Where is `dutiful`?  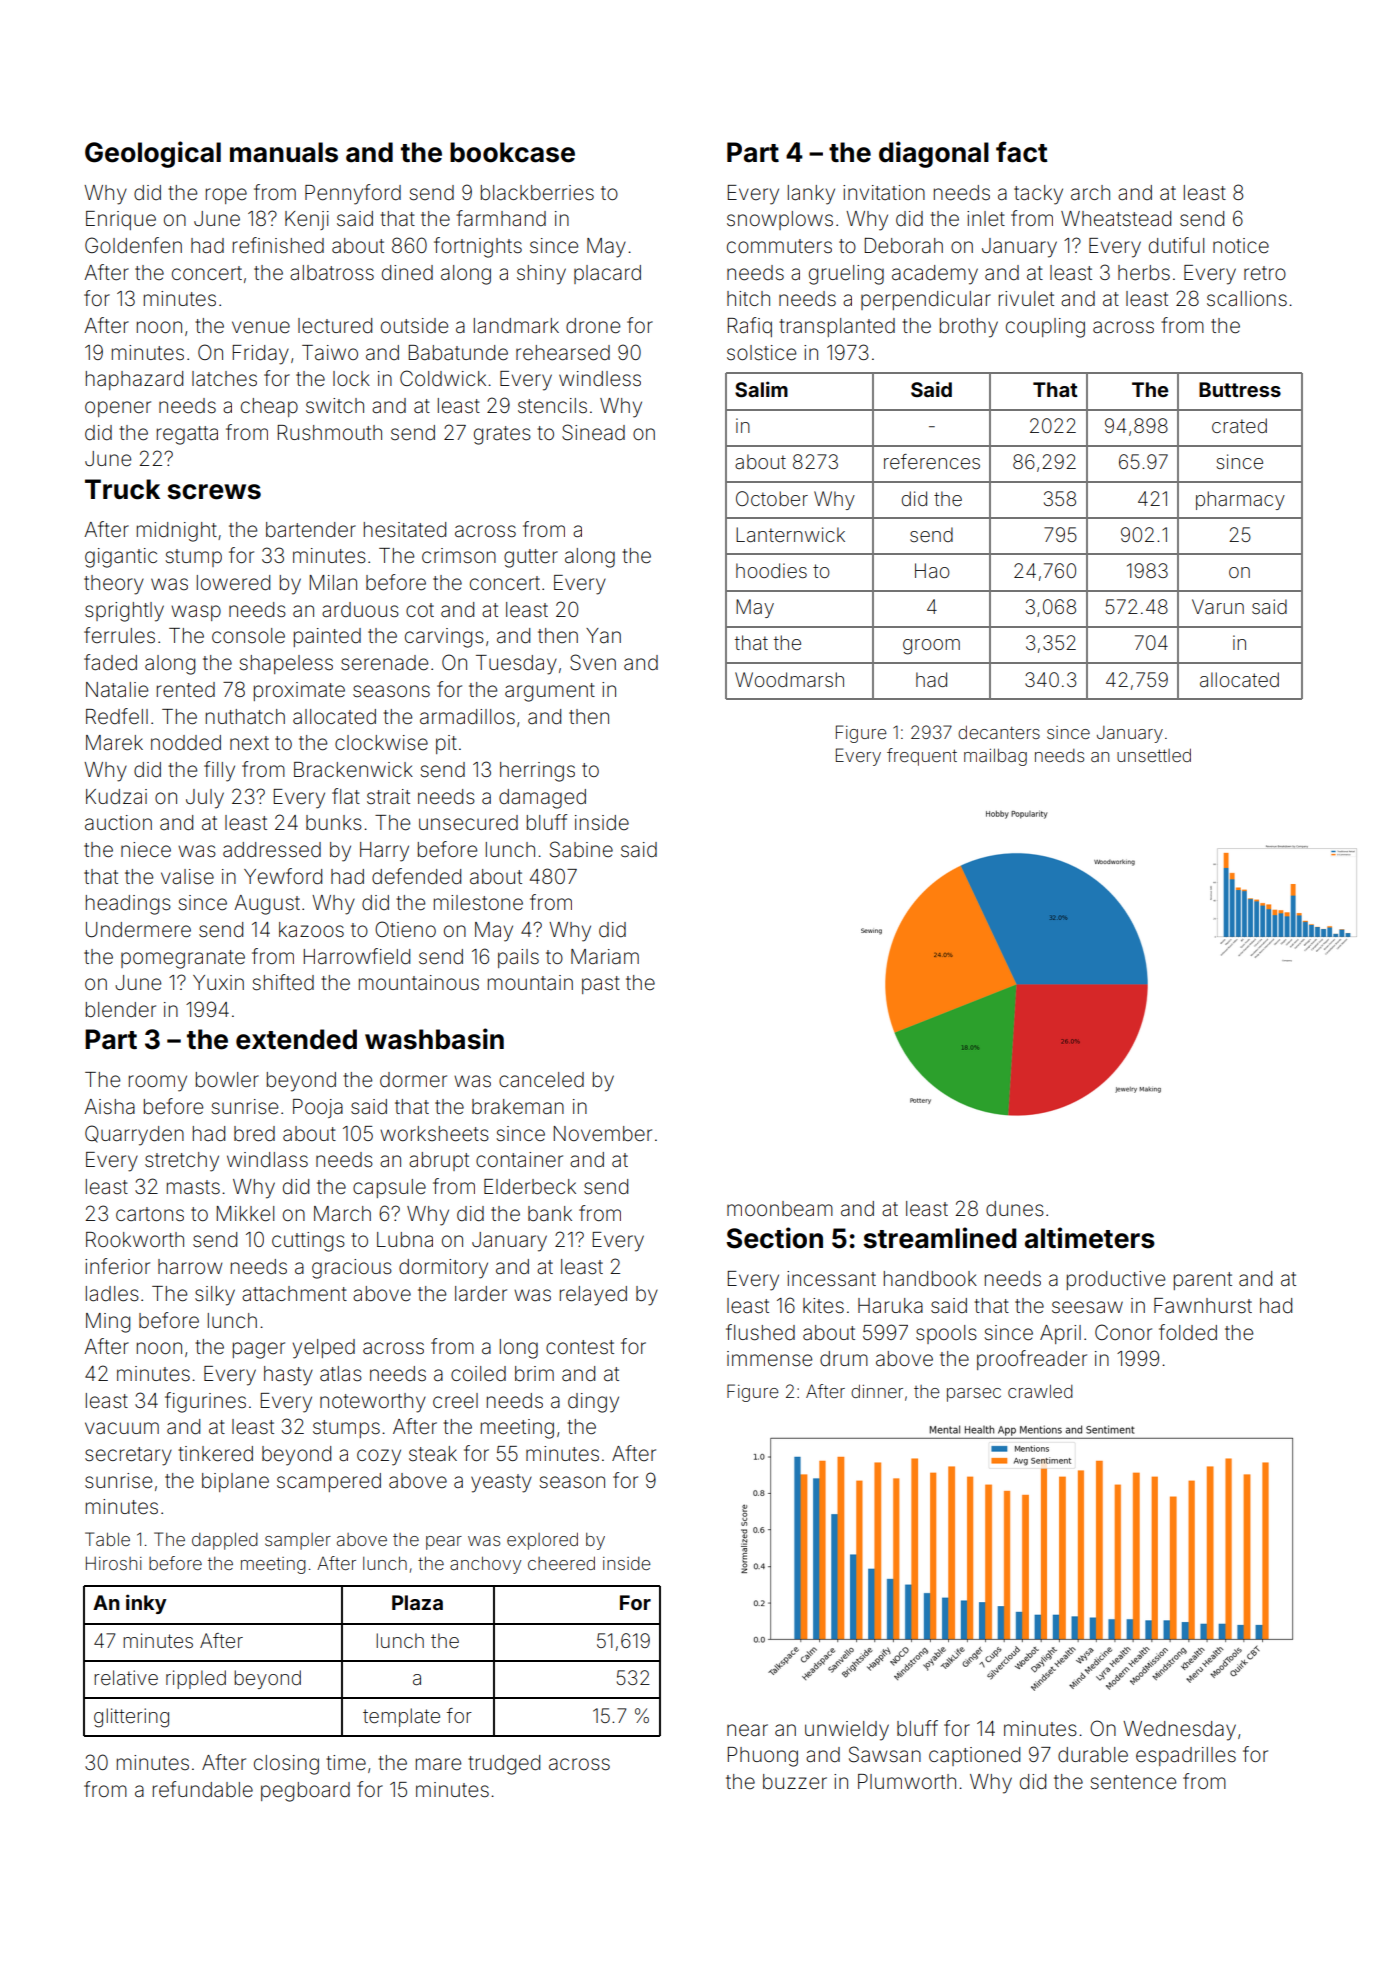 dutiful is located at coordinates (1176, 245).
